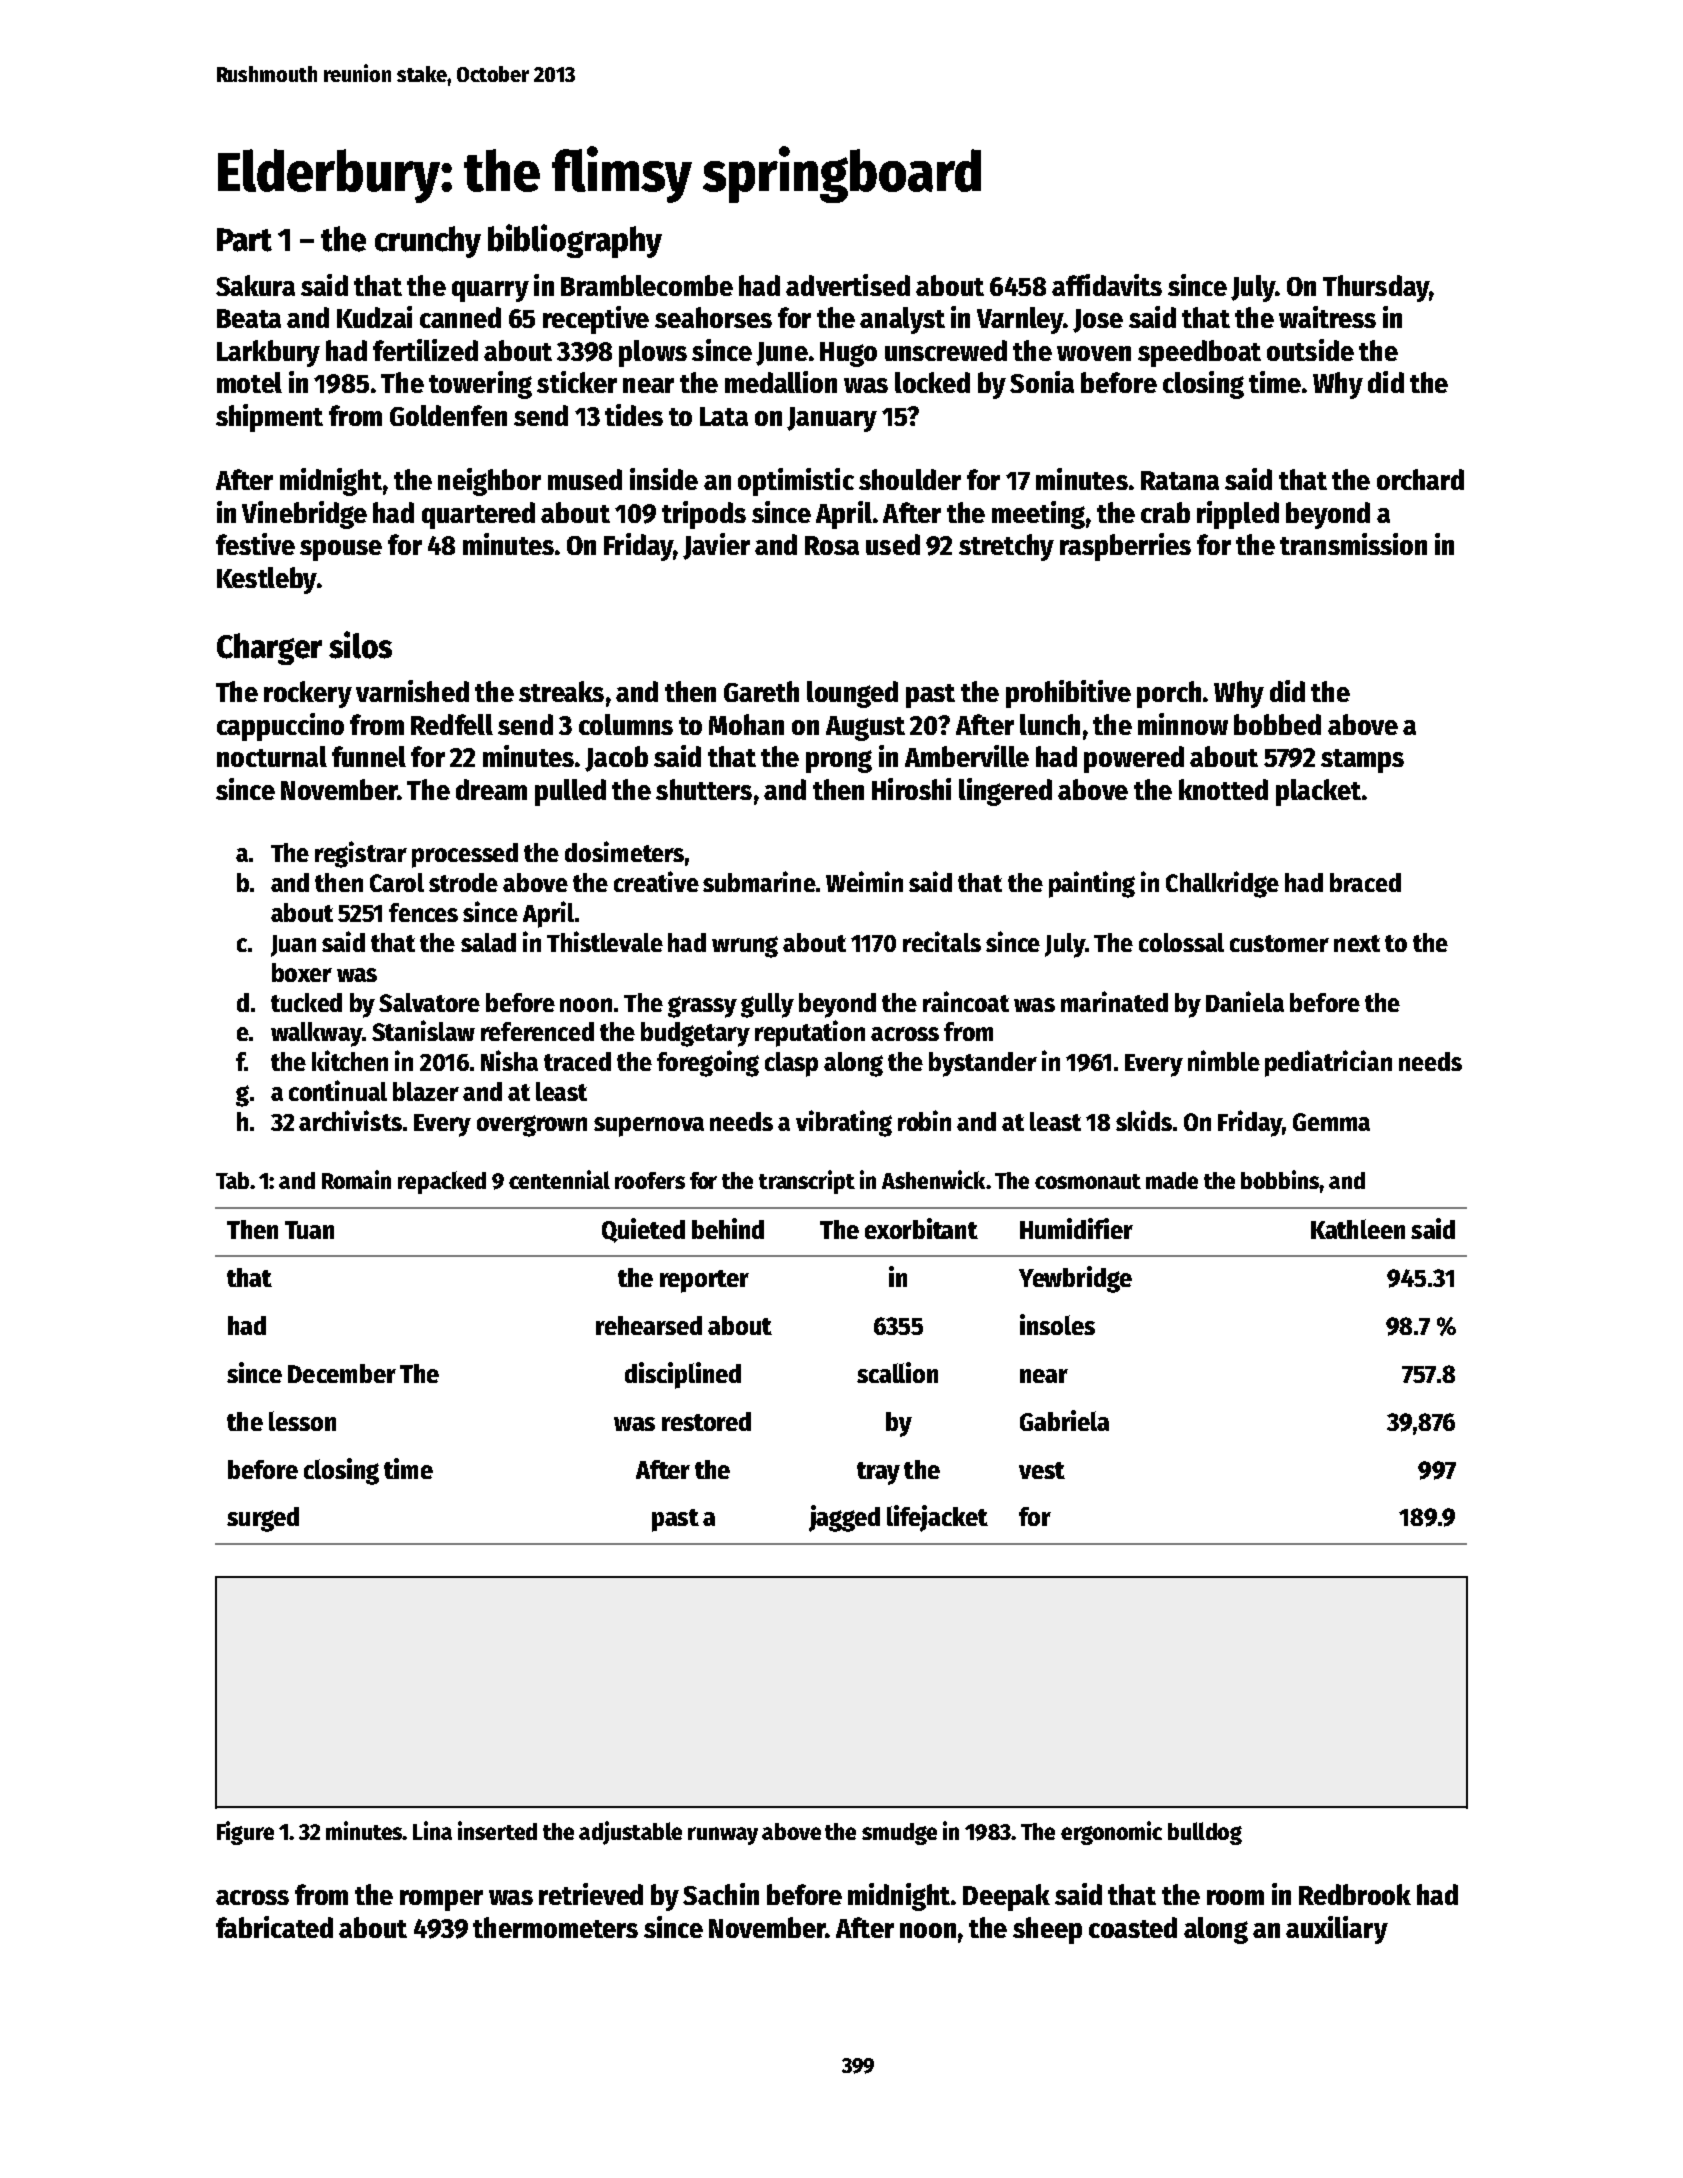  Describe the element at coordinates (1111, 1833) in the page. I see `ergonomic` at that location.
